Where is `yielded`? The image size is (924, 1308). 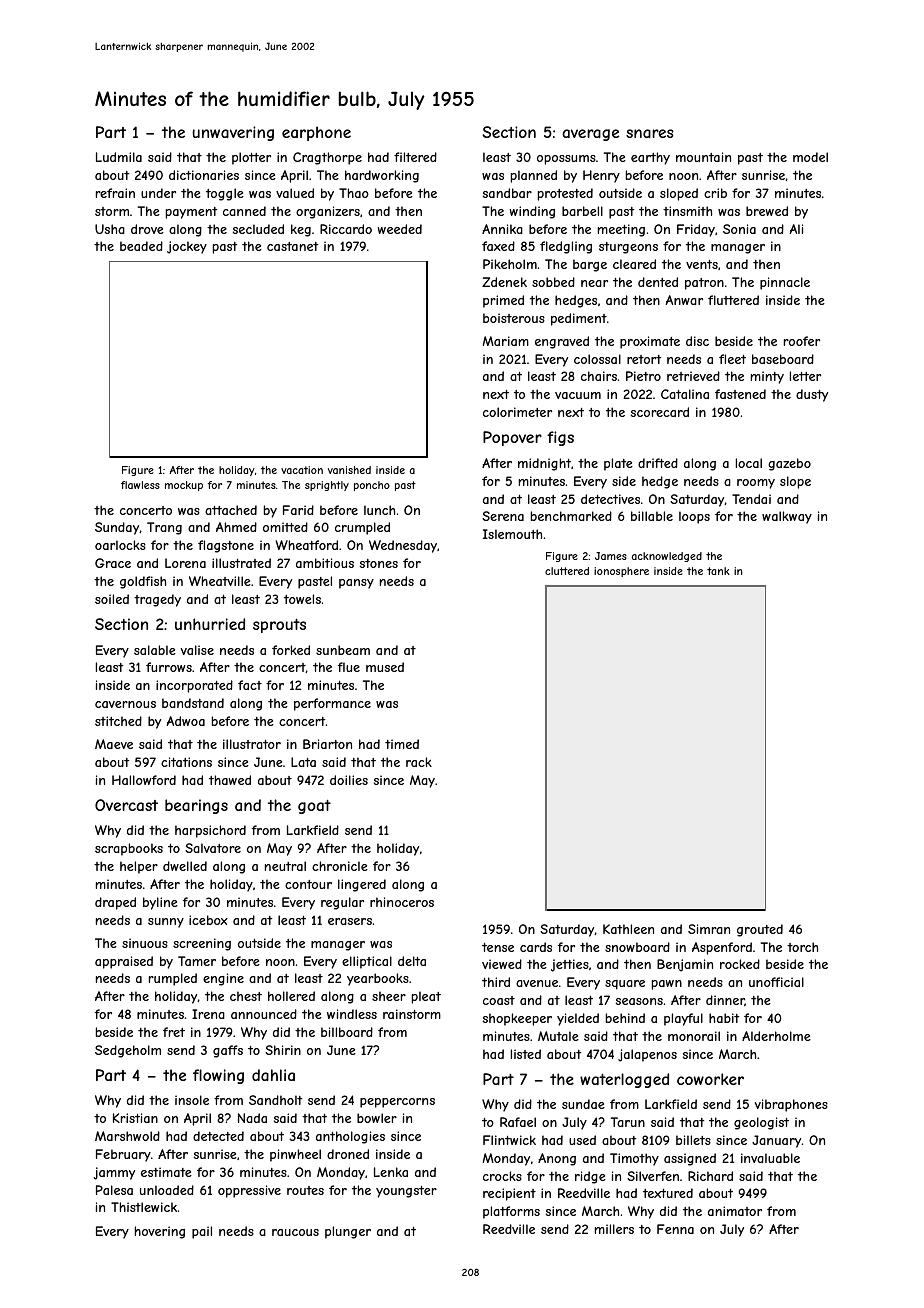 yielded is located at coordinates (578, 1019).
